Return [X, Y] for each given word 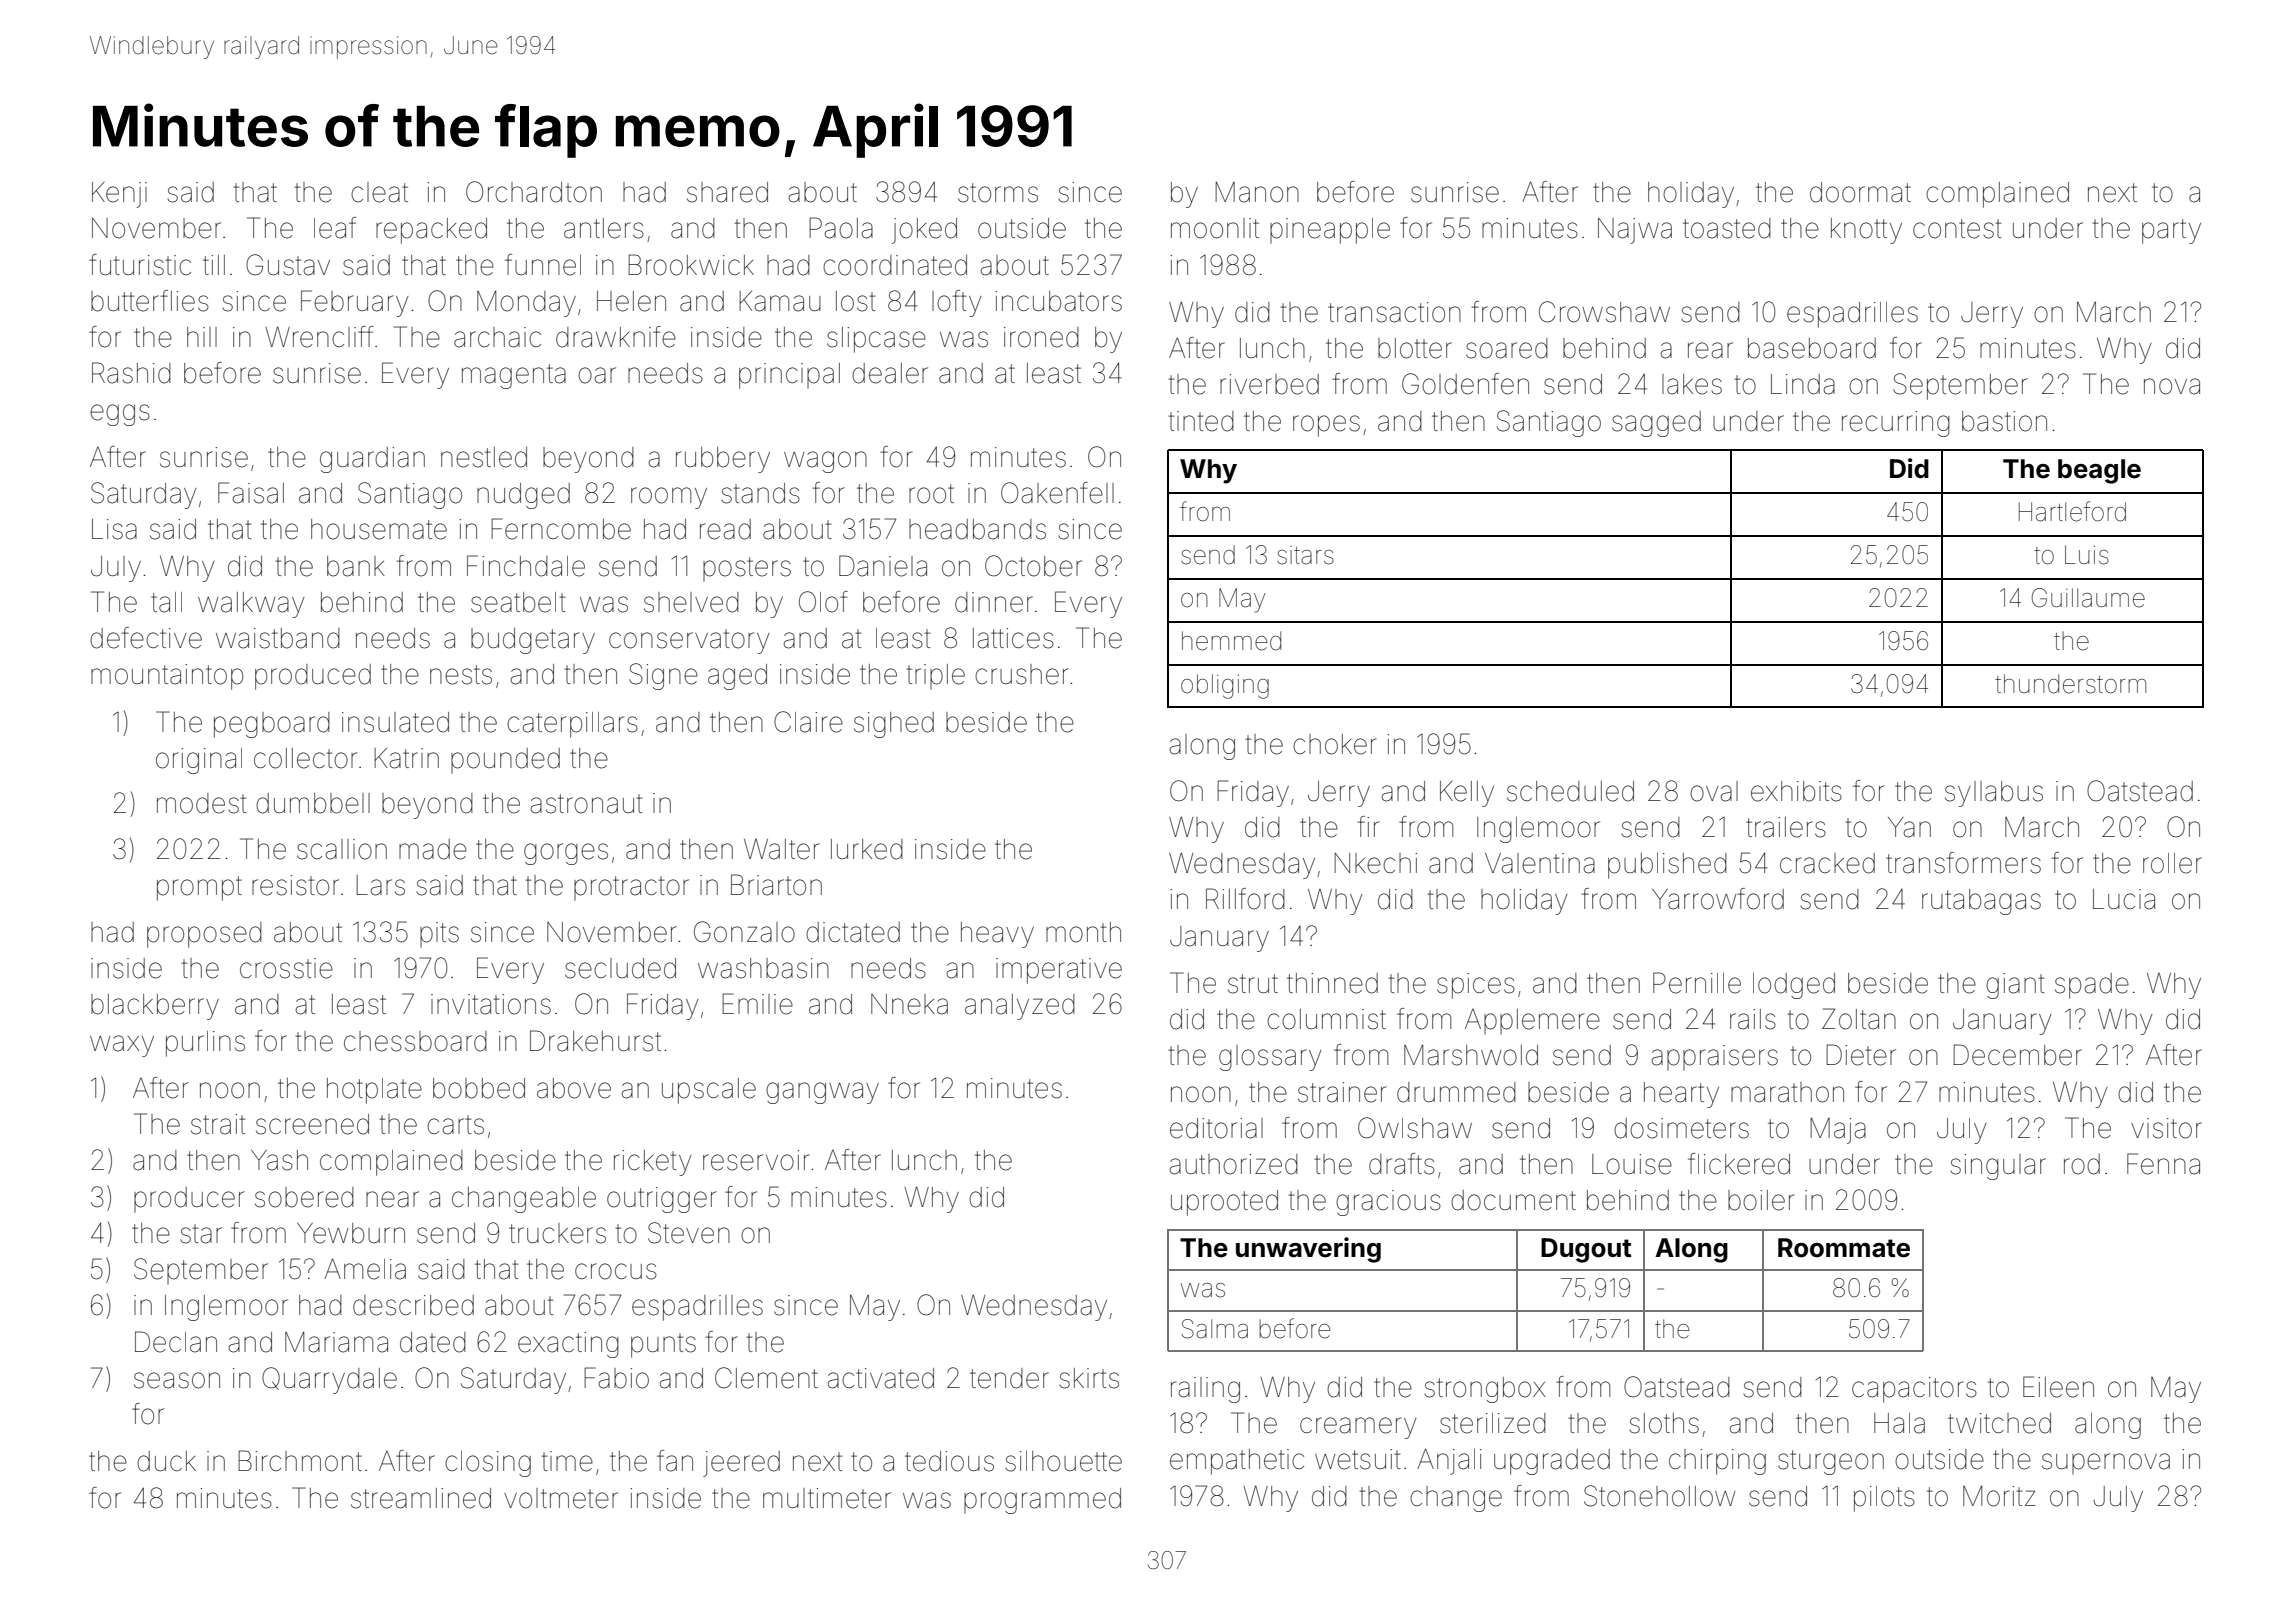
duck [166, 1461]
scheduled [1570, 791]
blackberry [155, 1007]
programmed [1042, 1501]
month [1083, 932]
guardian [372, 460]
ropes [1326, 426]
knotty [1866, 231]
